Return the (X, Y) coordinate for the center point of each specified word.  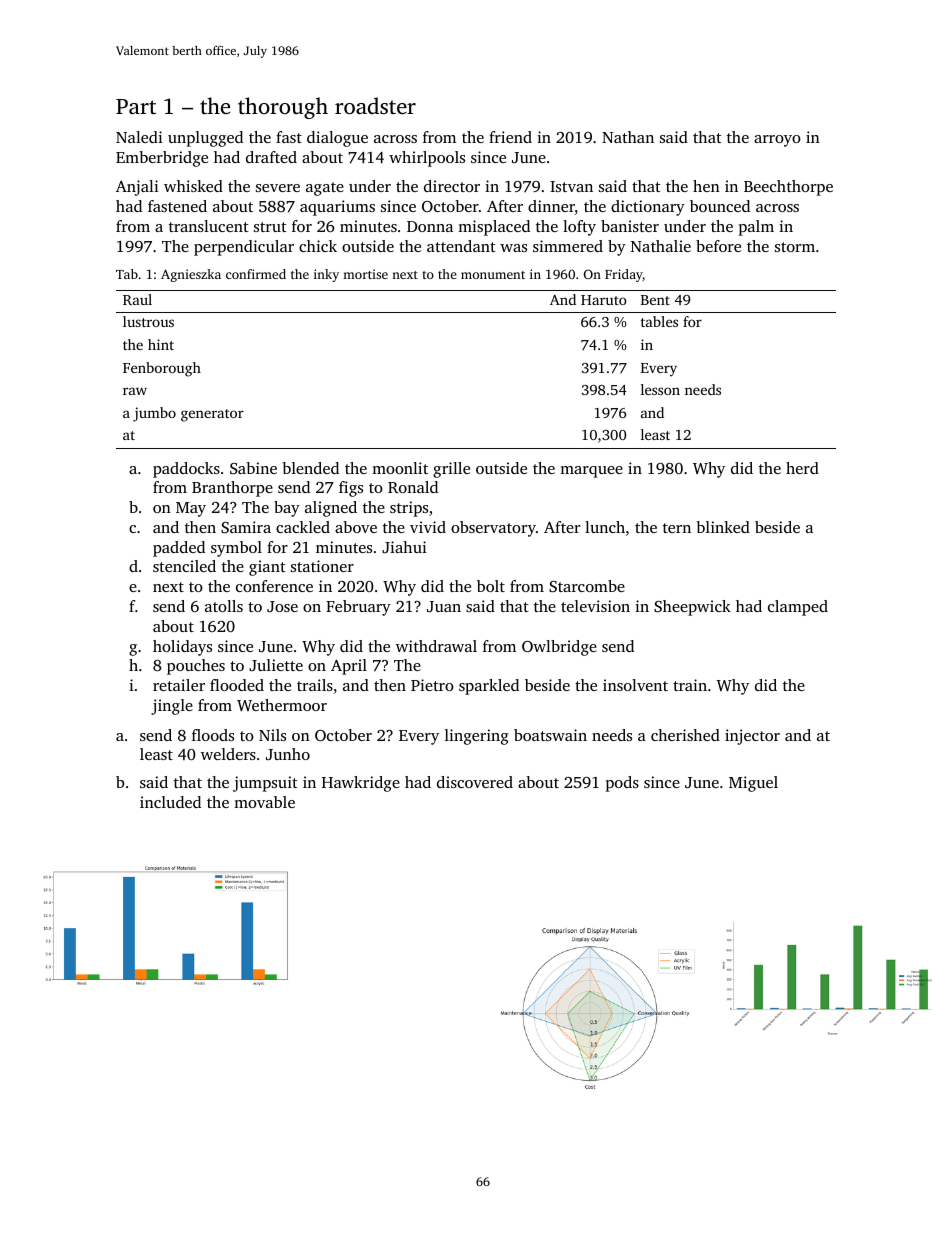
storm (795, 247)
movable (264, 802)
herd (802, 468)
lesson (660, 389)
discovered (475, 782)
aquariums (337, 208)
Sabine (253, 468)
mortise (365, 274)
